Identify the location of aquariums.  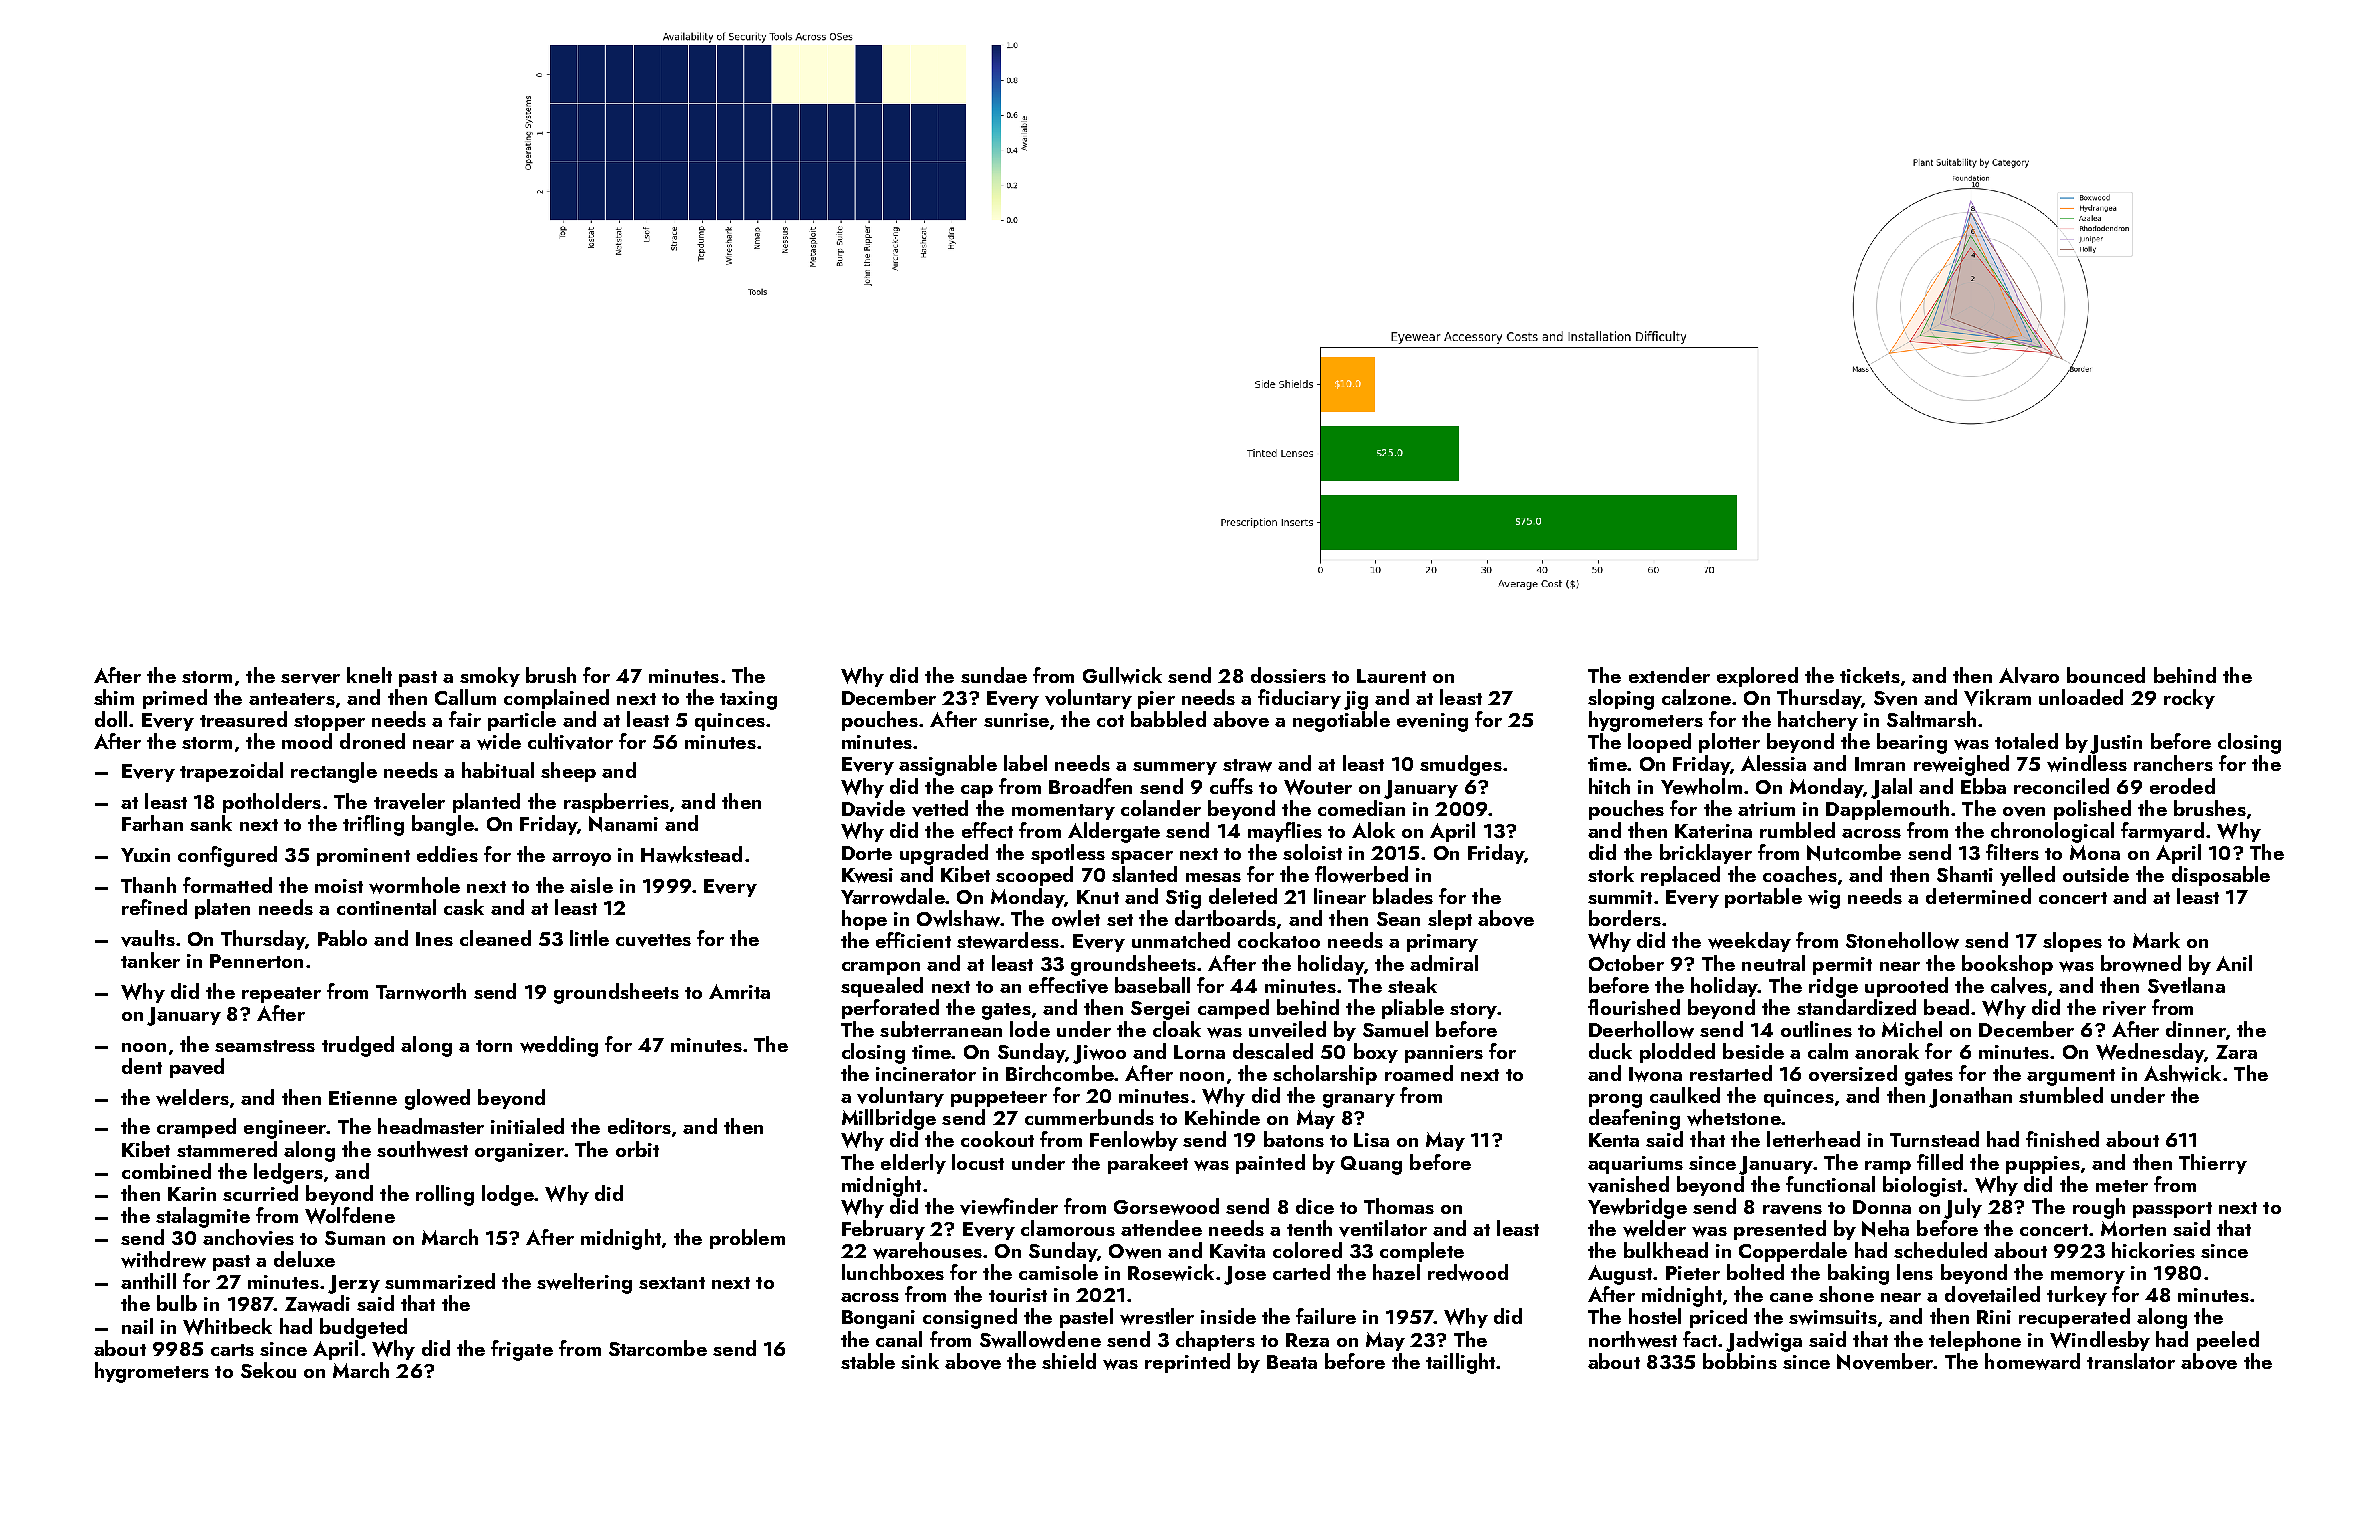
(1635, 1165).
